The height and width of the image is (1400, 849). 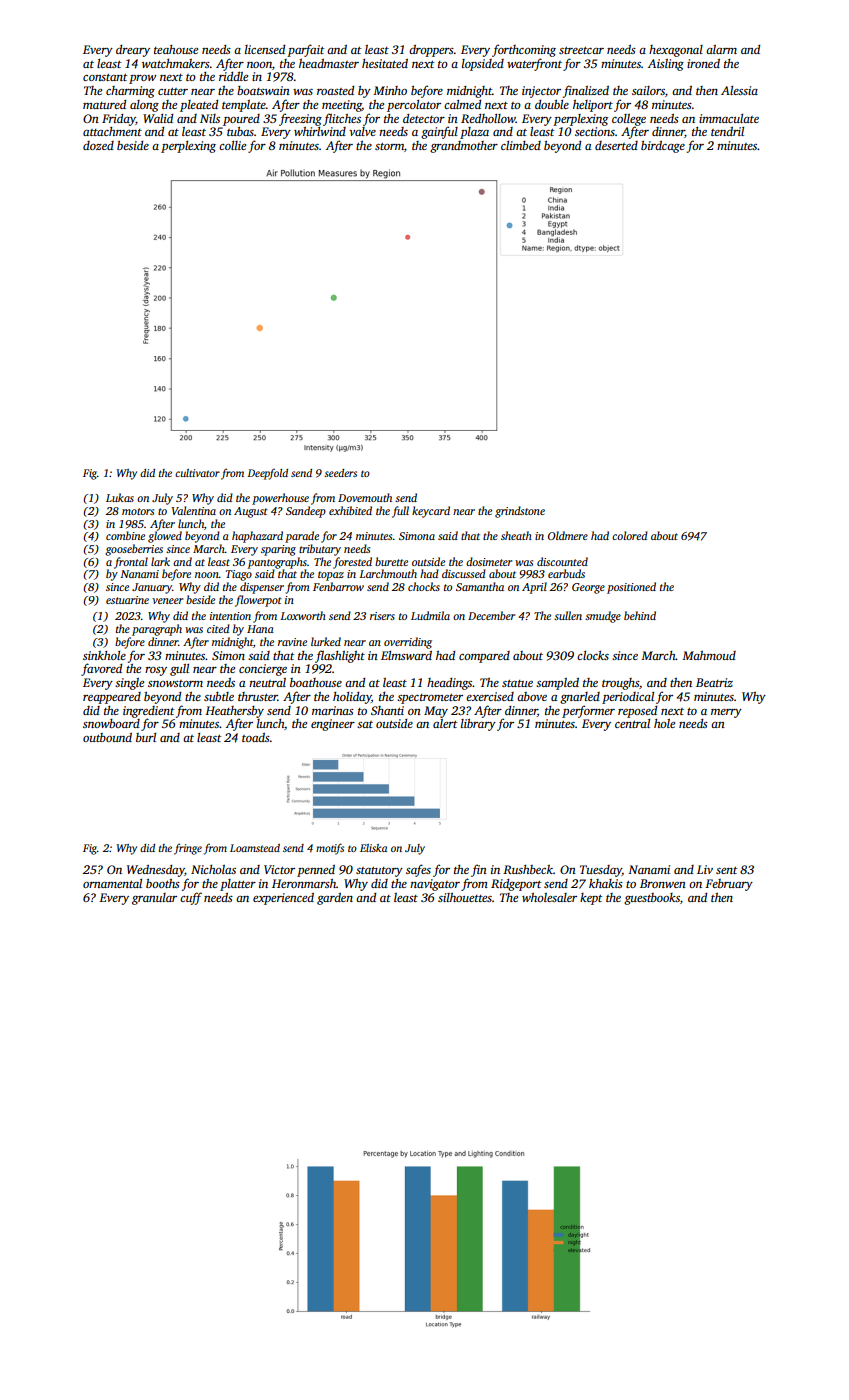 I want to click on parfait, so click(x=305, y=50).
